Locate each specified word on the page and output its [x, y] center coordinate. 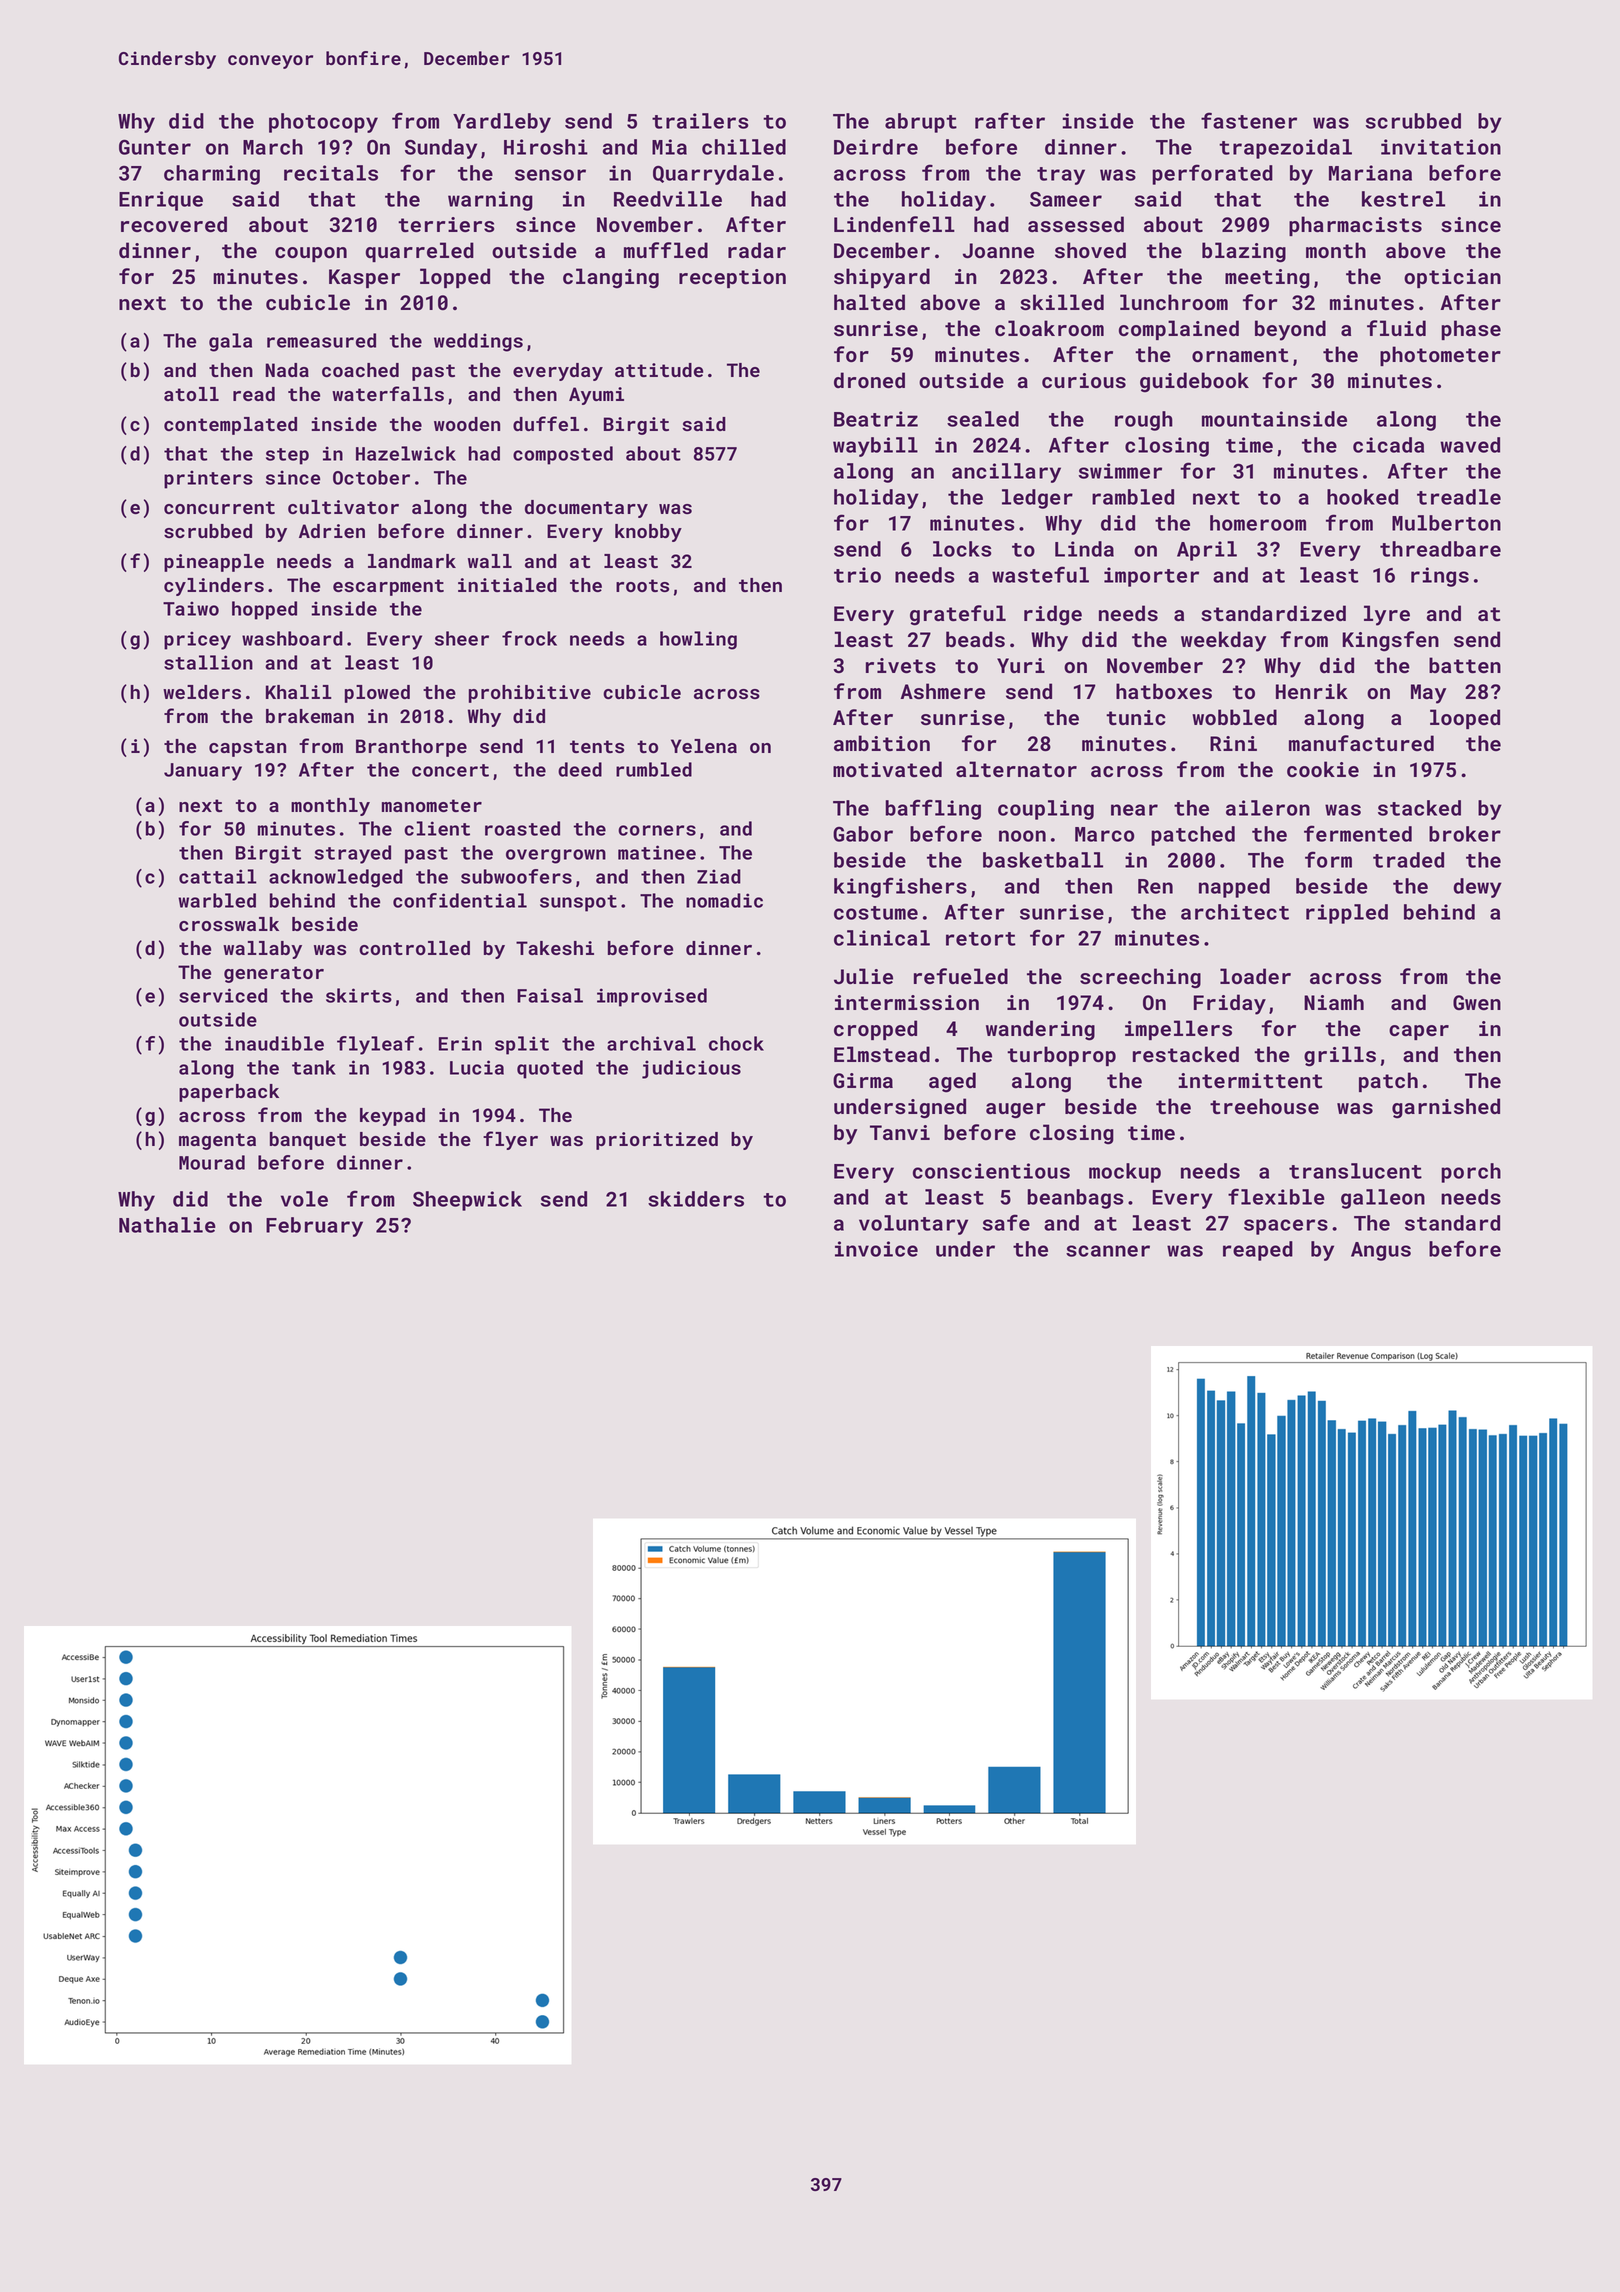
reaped [1258, 1251]
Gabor [863, 834]
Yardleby [502, 123]
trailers [700, 121]
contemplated [230, 426]
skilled [1062, 302]
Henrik [1312, 691]
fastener [1249, 120]
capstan [247, 748]
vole [304, 1199]
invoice [876, 1249]
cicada [1388, 445]
